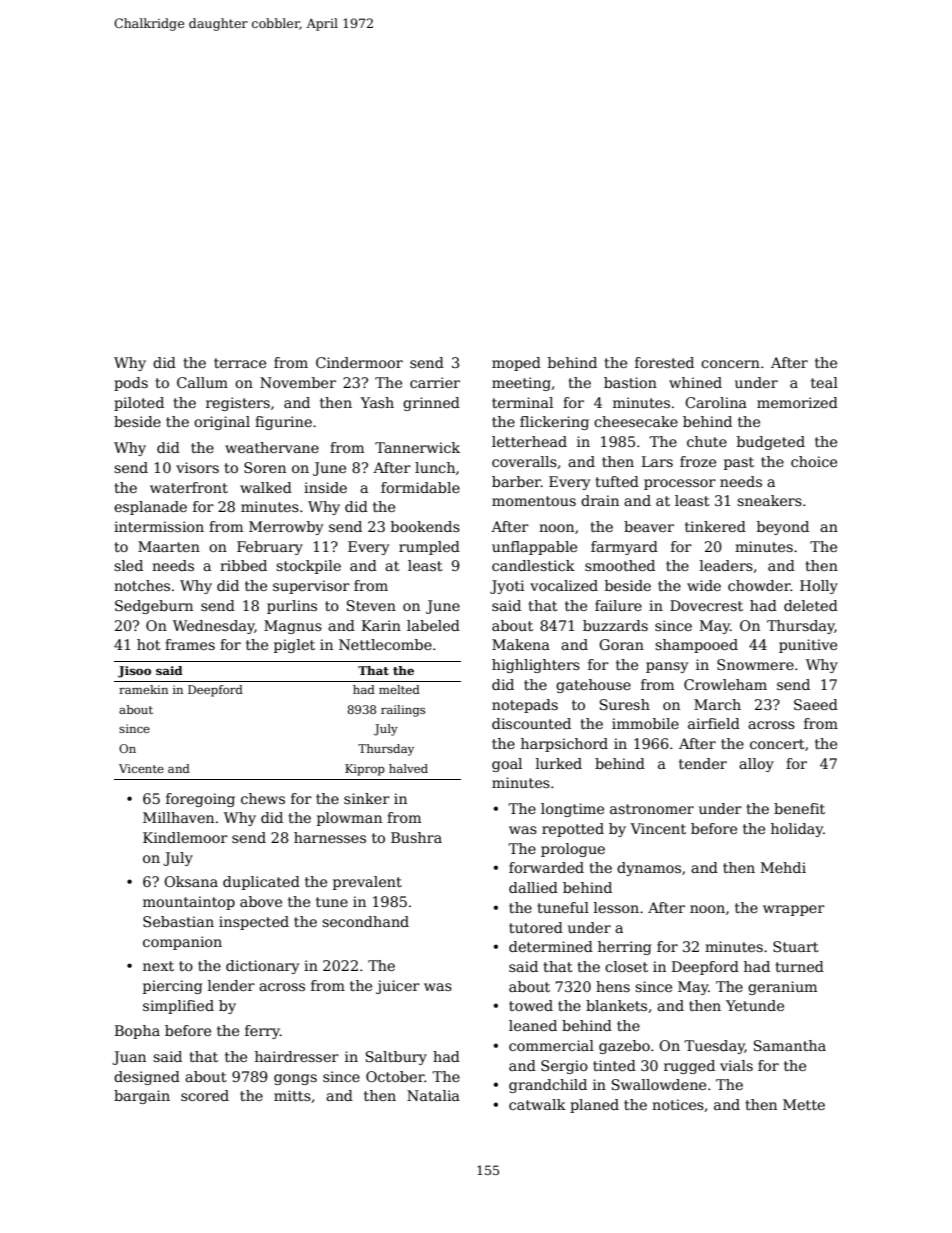 Image resolution: width=952 pixels, height=1233 pixels. What do you see at coordinates (240, 363) in the screenshot?
I see `terrace` at bounding box center [240, 363].
